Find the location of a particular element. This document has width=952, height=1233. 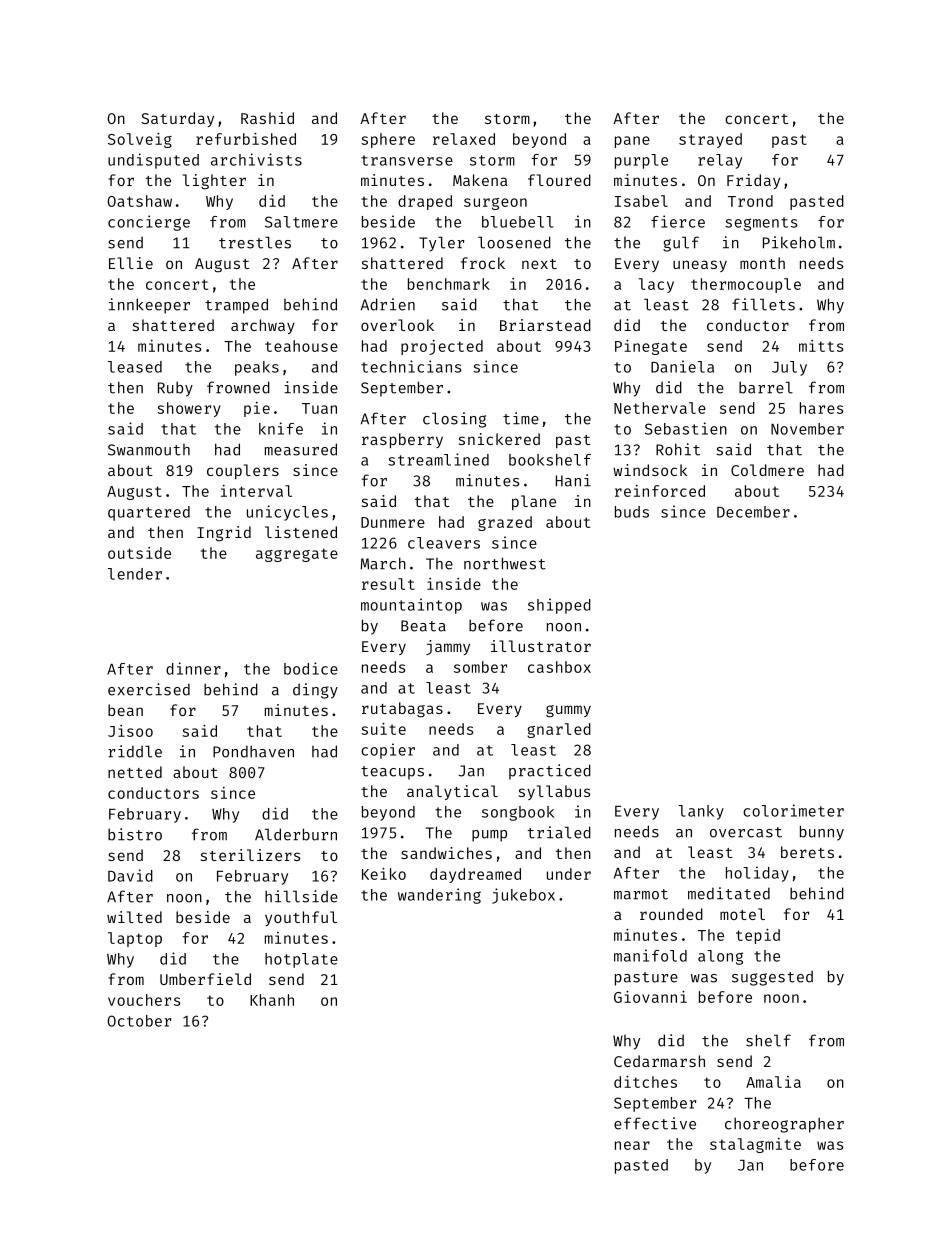

Saturday is located at coordinates (177, 119).
